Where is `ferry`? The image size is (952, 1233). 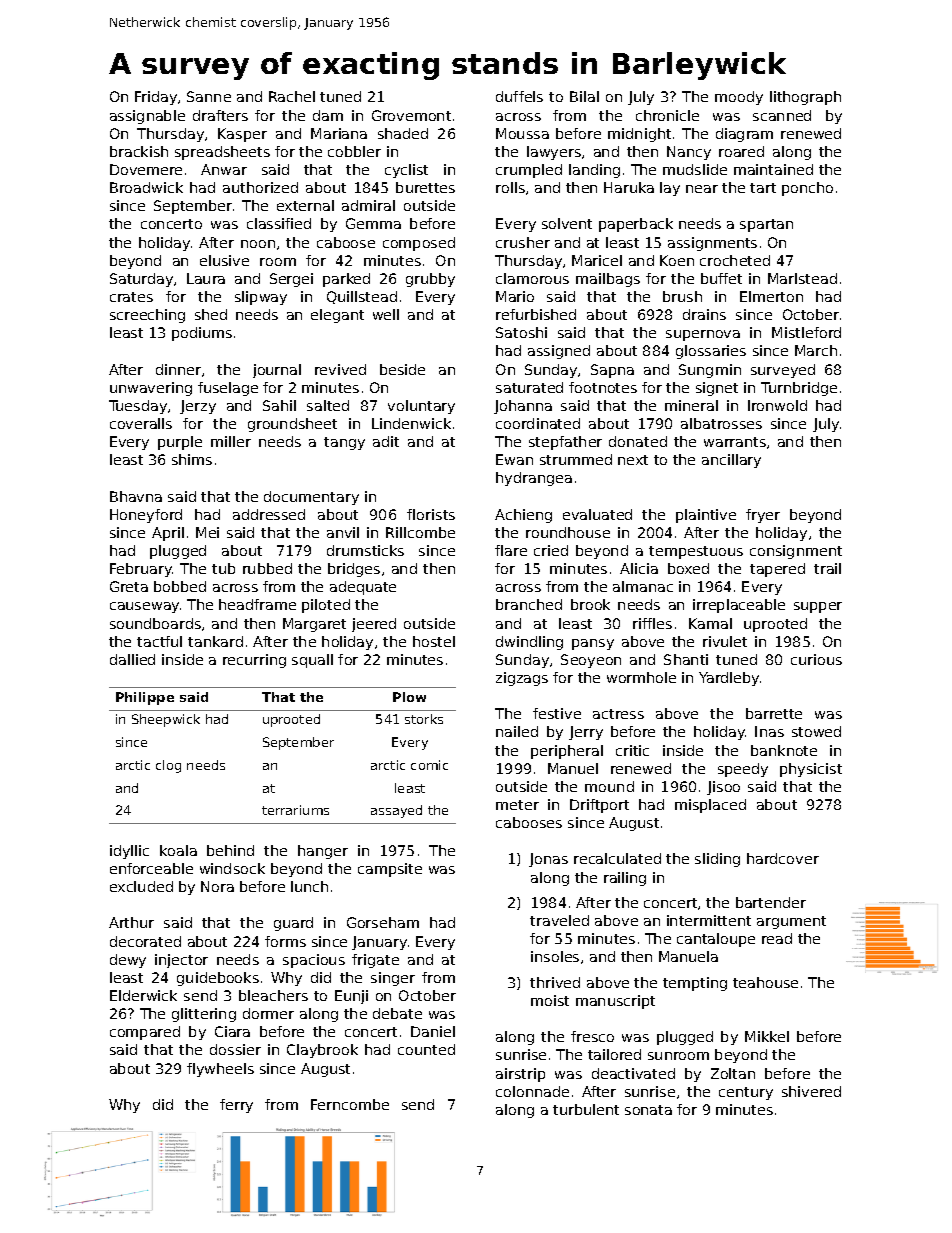
ferry is located at coordinates (236, 1106).
